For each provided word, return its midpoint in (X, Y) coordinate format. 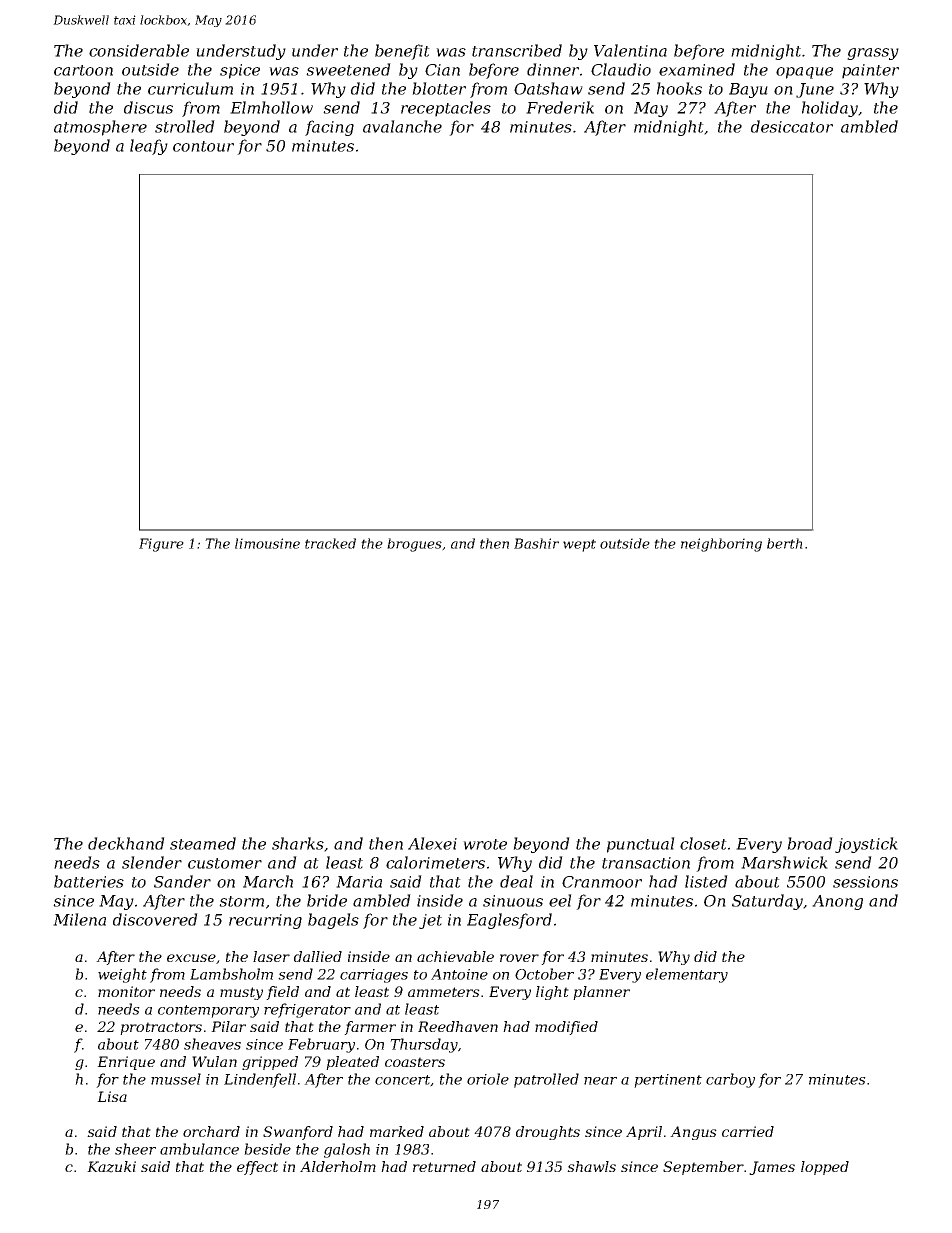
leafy (149, 147)
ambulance (199, 1149)
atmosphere (100, 128)
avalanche (402, 126)
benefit (402, 52)
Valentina (630, 50)
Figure (161, 545)
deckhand (126, 843)
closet (703, 843)
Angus (693, 1133)
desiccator (792, 126)
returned (444, 1166)
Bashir (536, 543)
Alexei (432, 843)
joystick (866, 845)
